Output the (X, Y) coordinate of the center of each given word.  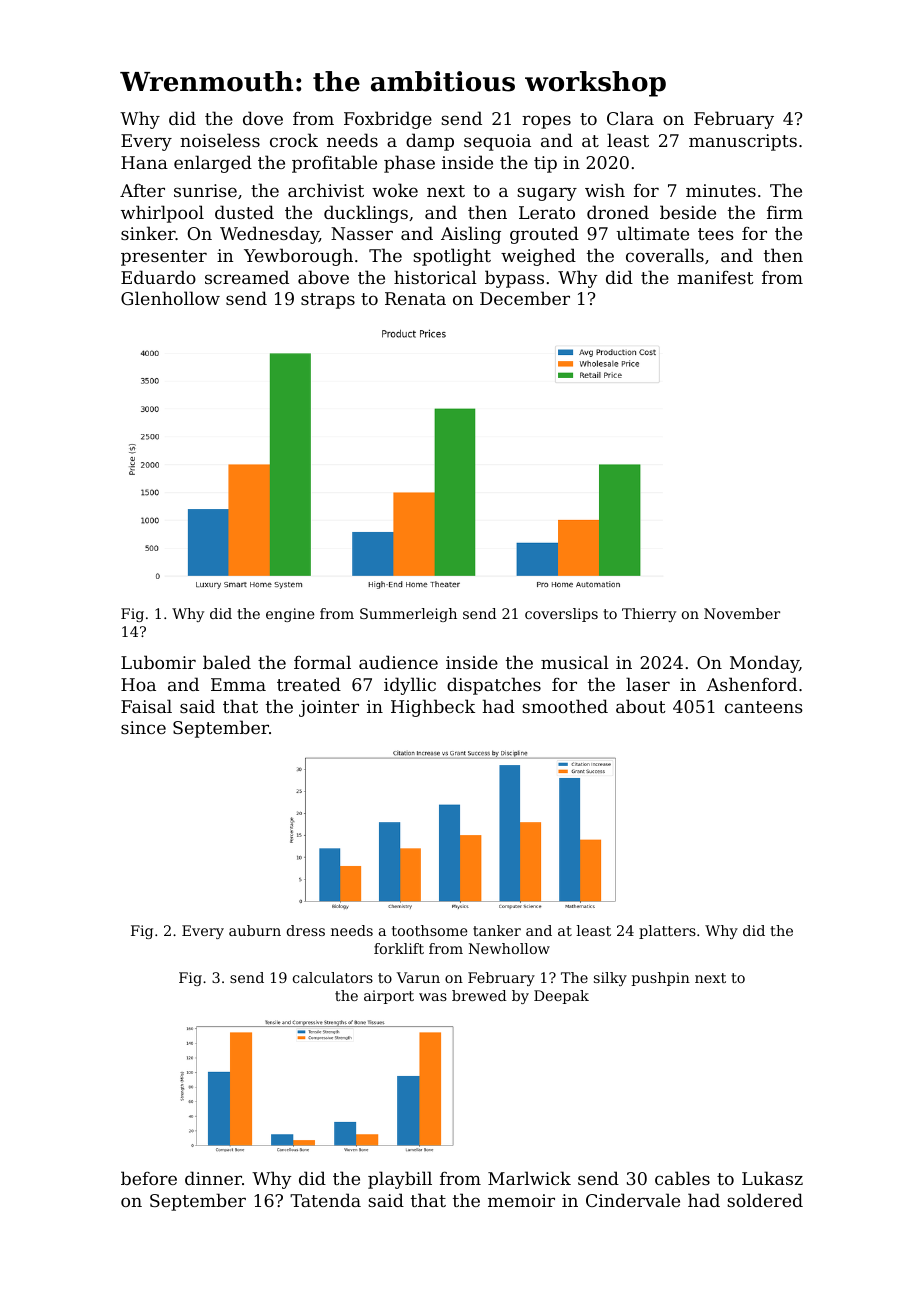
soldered (765, 1200)
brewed (479, 995)
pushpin (661, 979)
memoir (521, 1200)
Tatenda (325, 1200)
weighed (538, 257)
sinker (148, 233)
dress (306, 930)
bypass (514, 279)
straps (328, 301)
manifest (715, 277)
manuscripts (743, 142)
